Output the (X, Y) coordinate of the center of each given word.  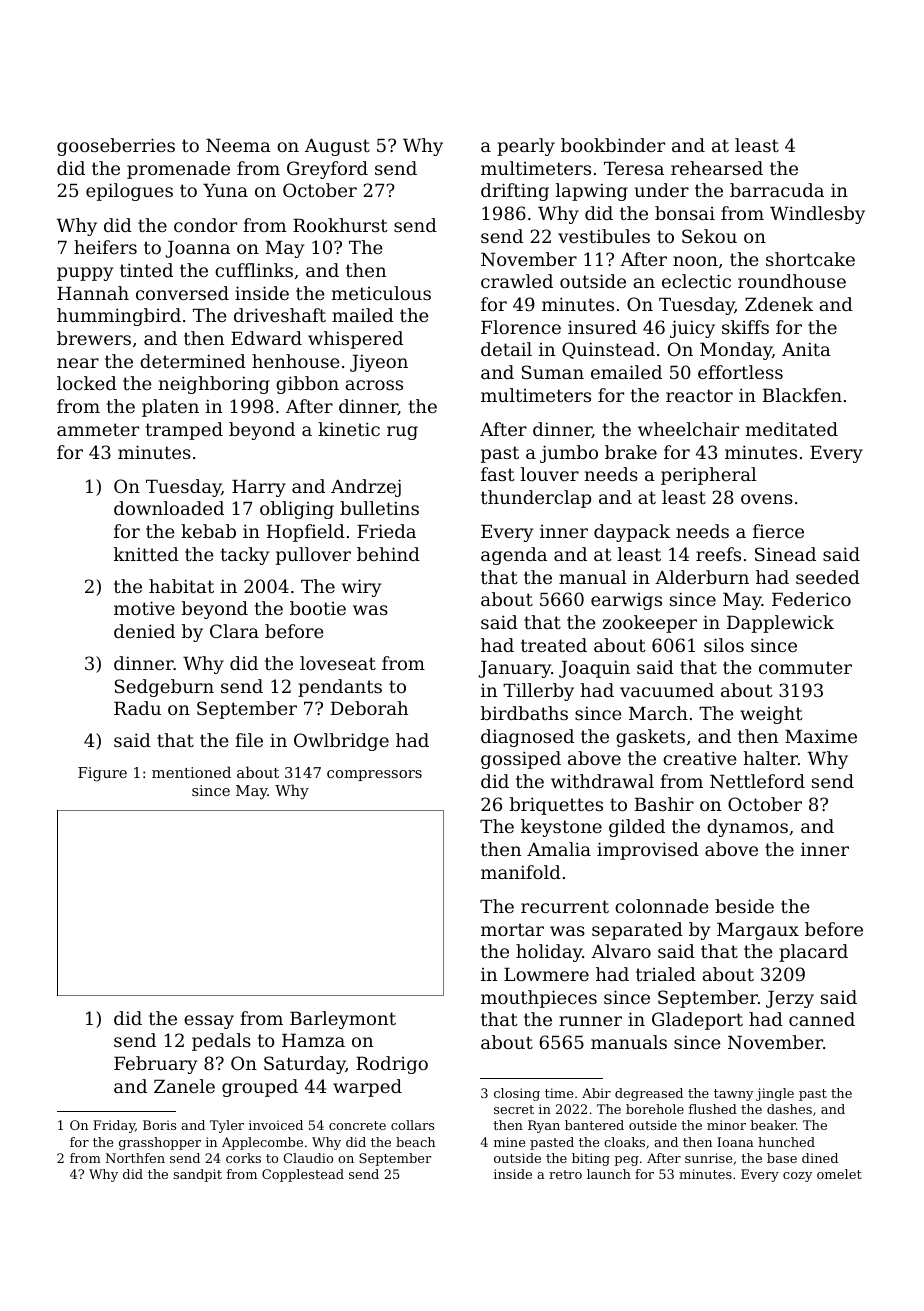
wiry (361, 588)
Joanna (197, 249)
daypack (632, 533)
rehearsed (717, 168)
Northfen (135, 1158)
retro (565, 1174)
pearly (526, 147)
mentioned (191, 772)
